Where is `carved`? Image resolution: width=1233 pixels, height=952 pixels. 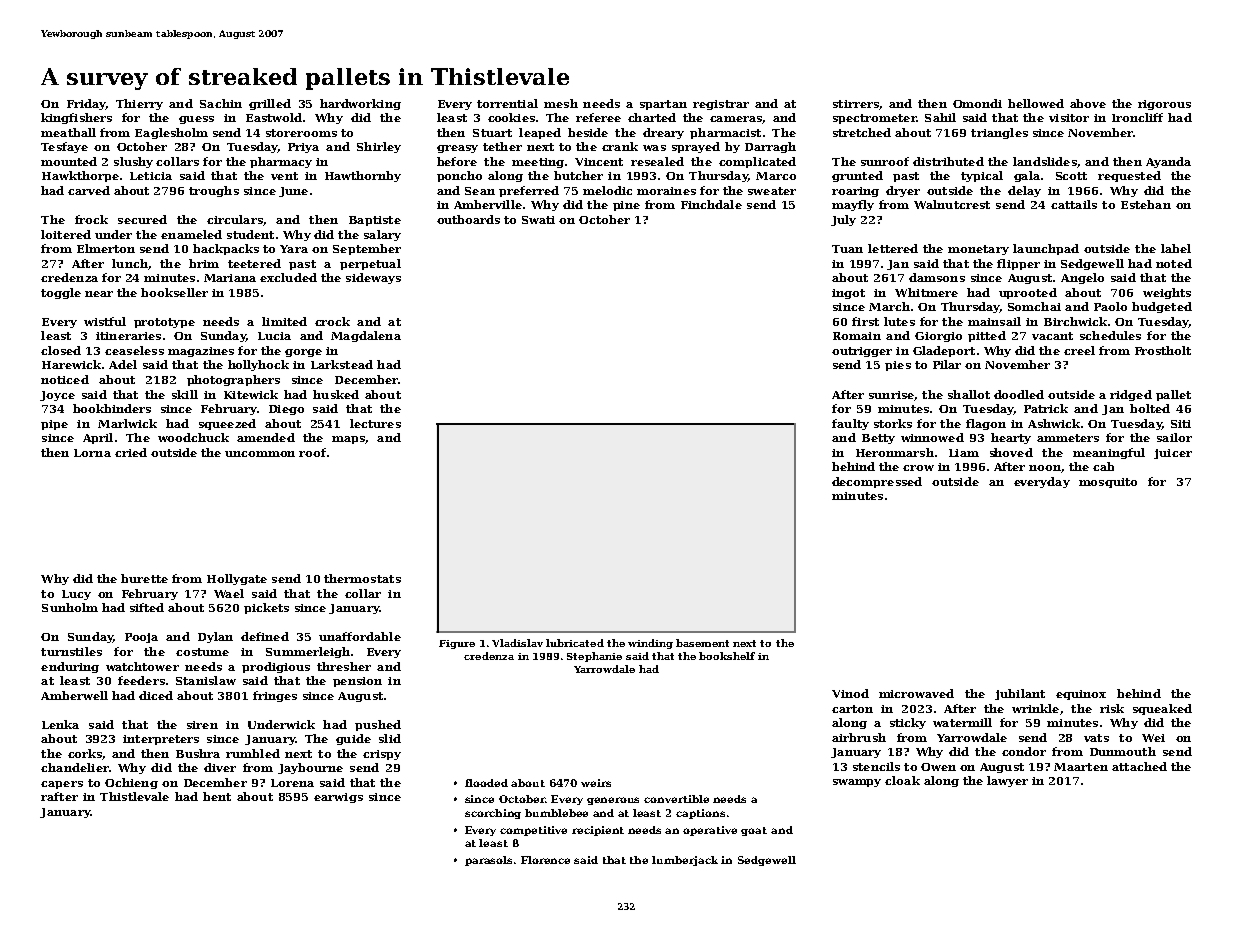
carved is located at coordinates (89, 190).
